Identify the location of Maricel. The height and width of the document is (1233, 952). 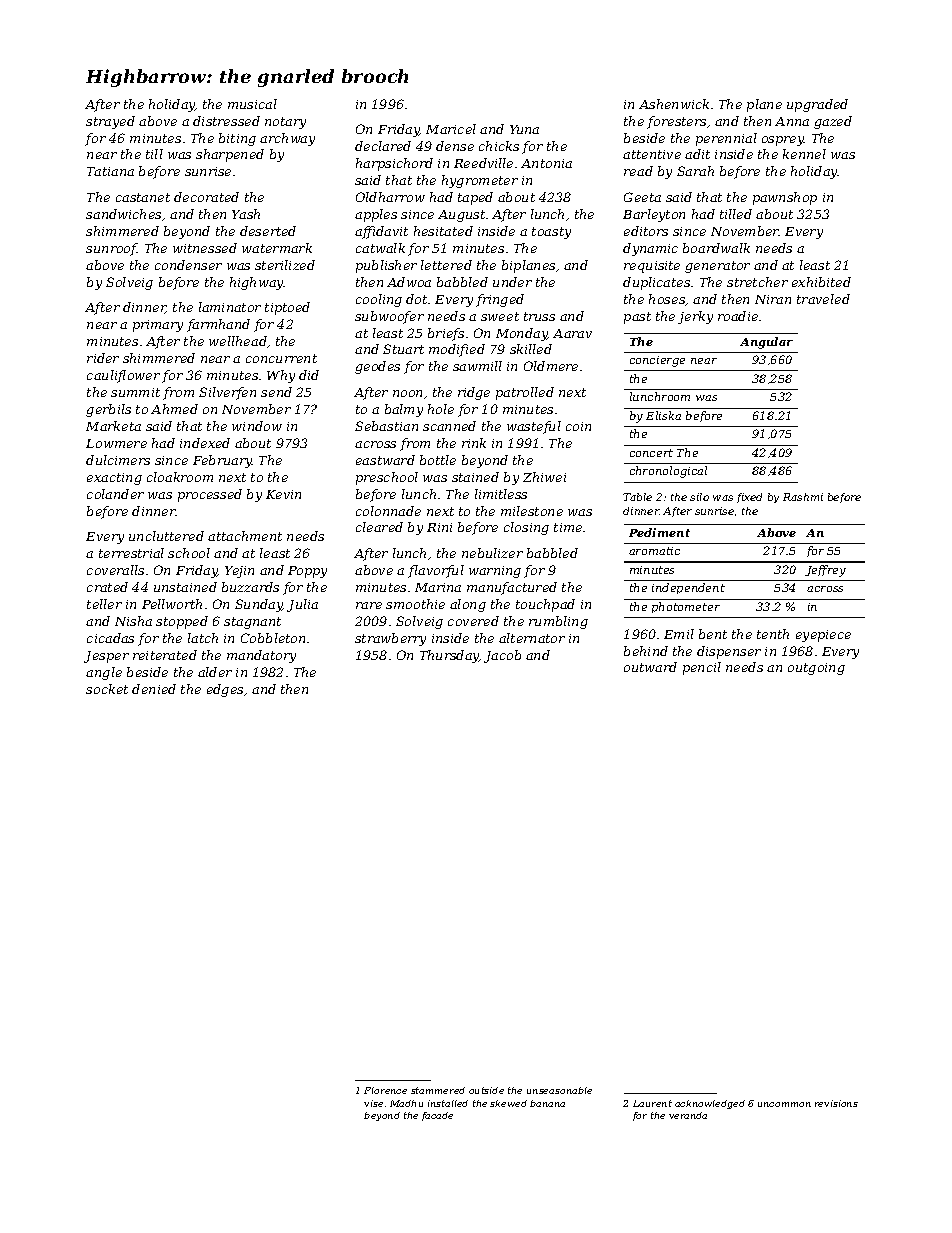
(451, 129).
